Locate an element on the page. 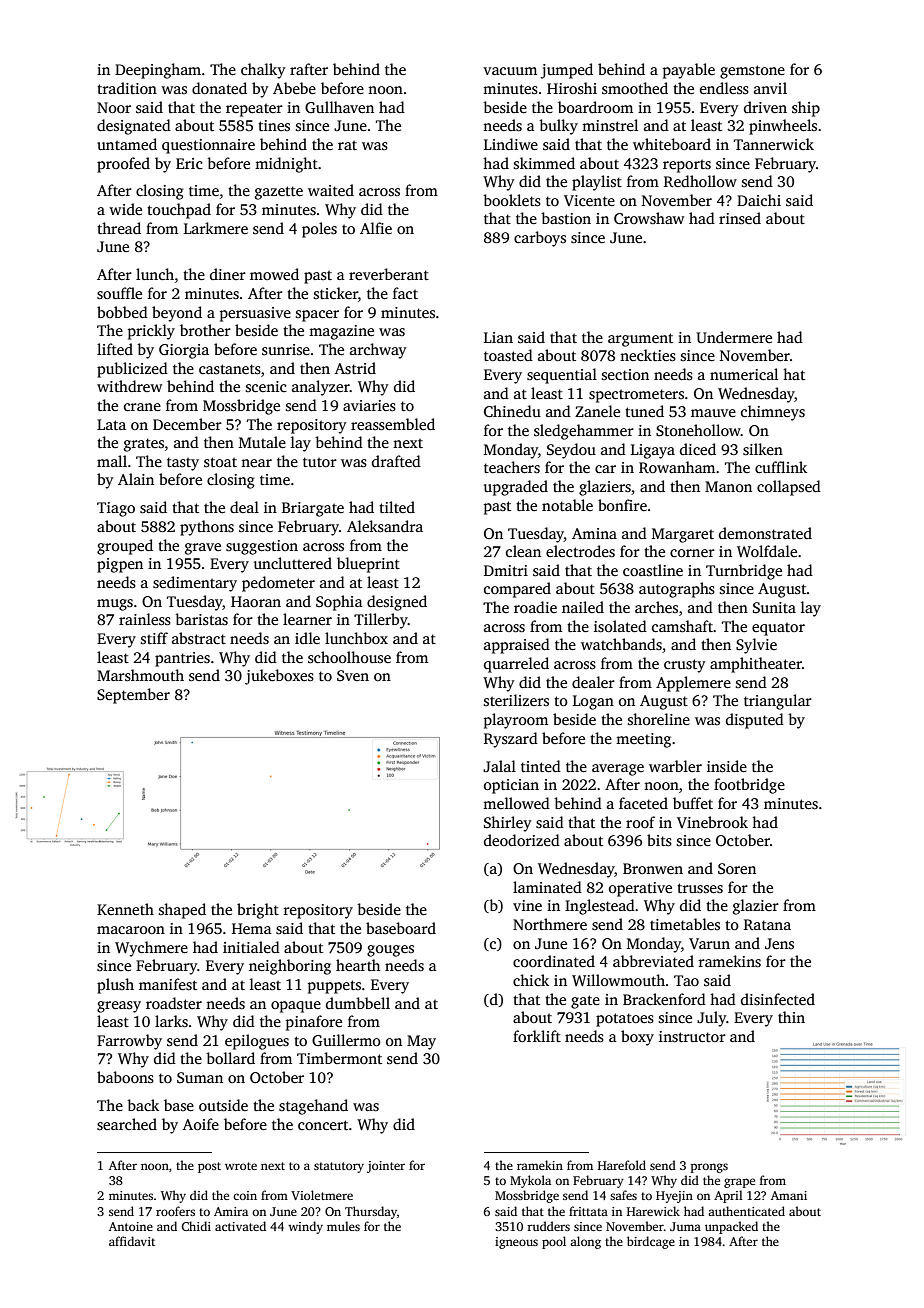 The width and height of the document is (924, 1308). Aoife is located at coordinates (201, 1124).
